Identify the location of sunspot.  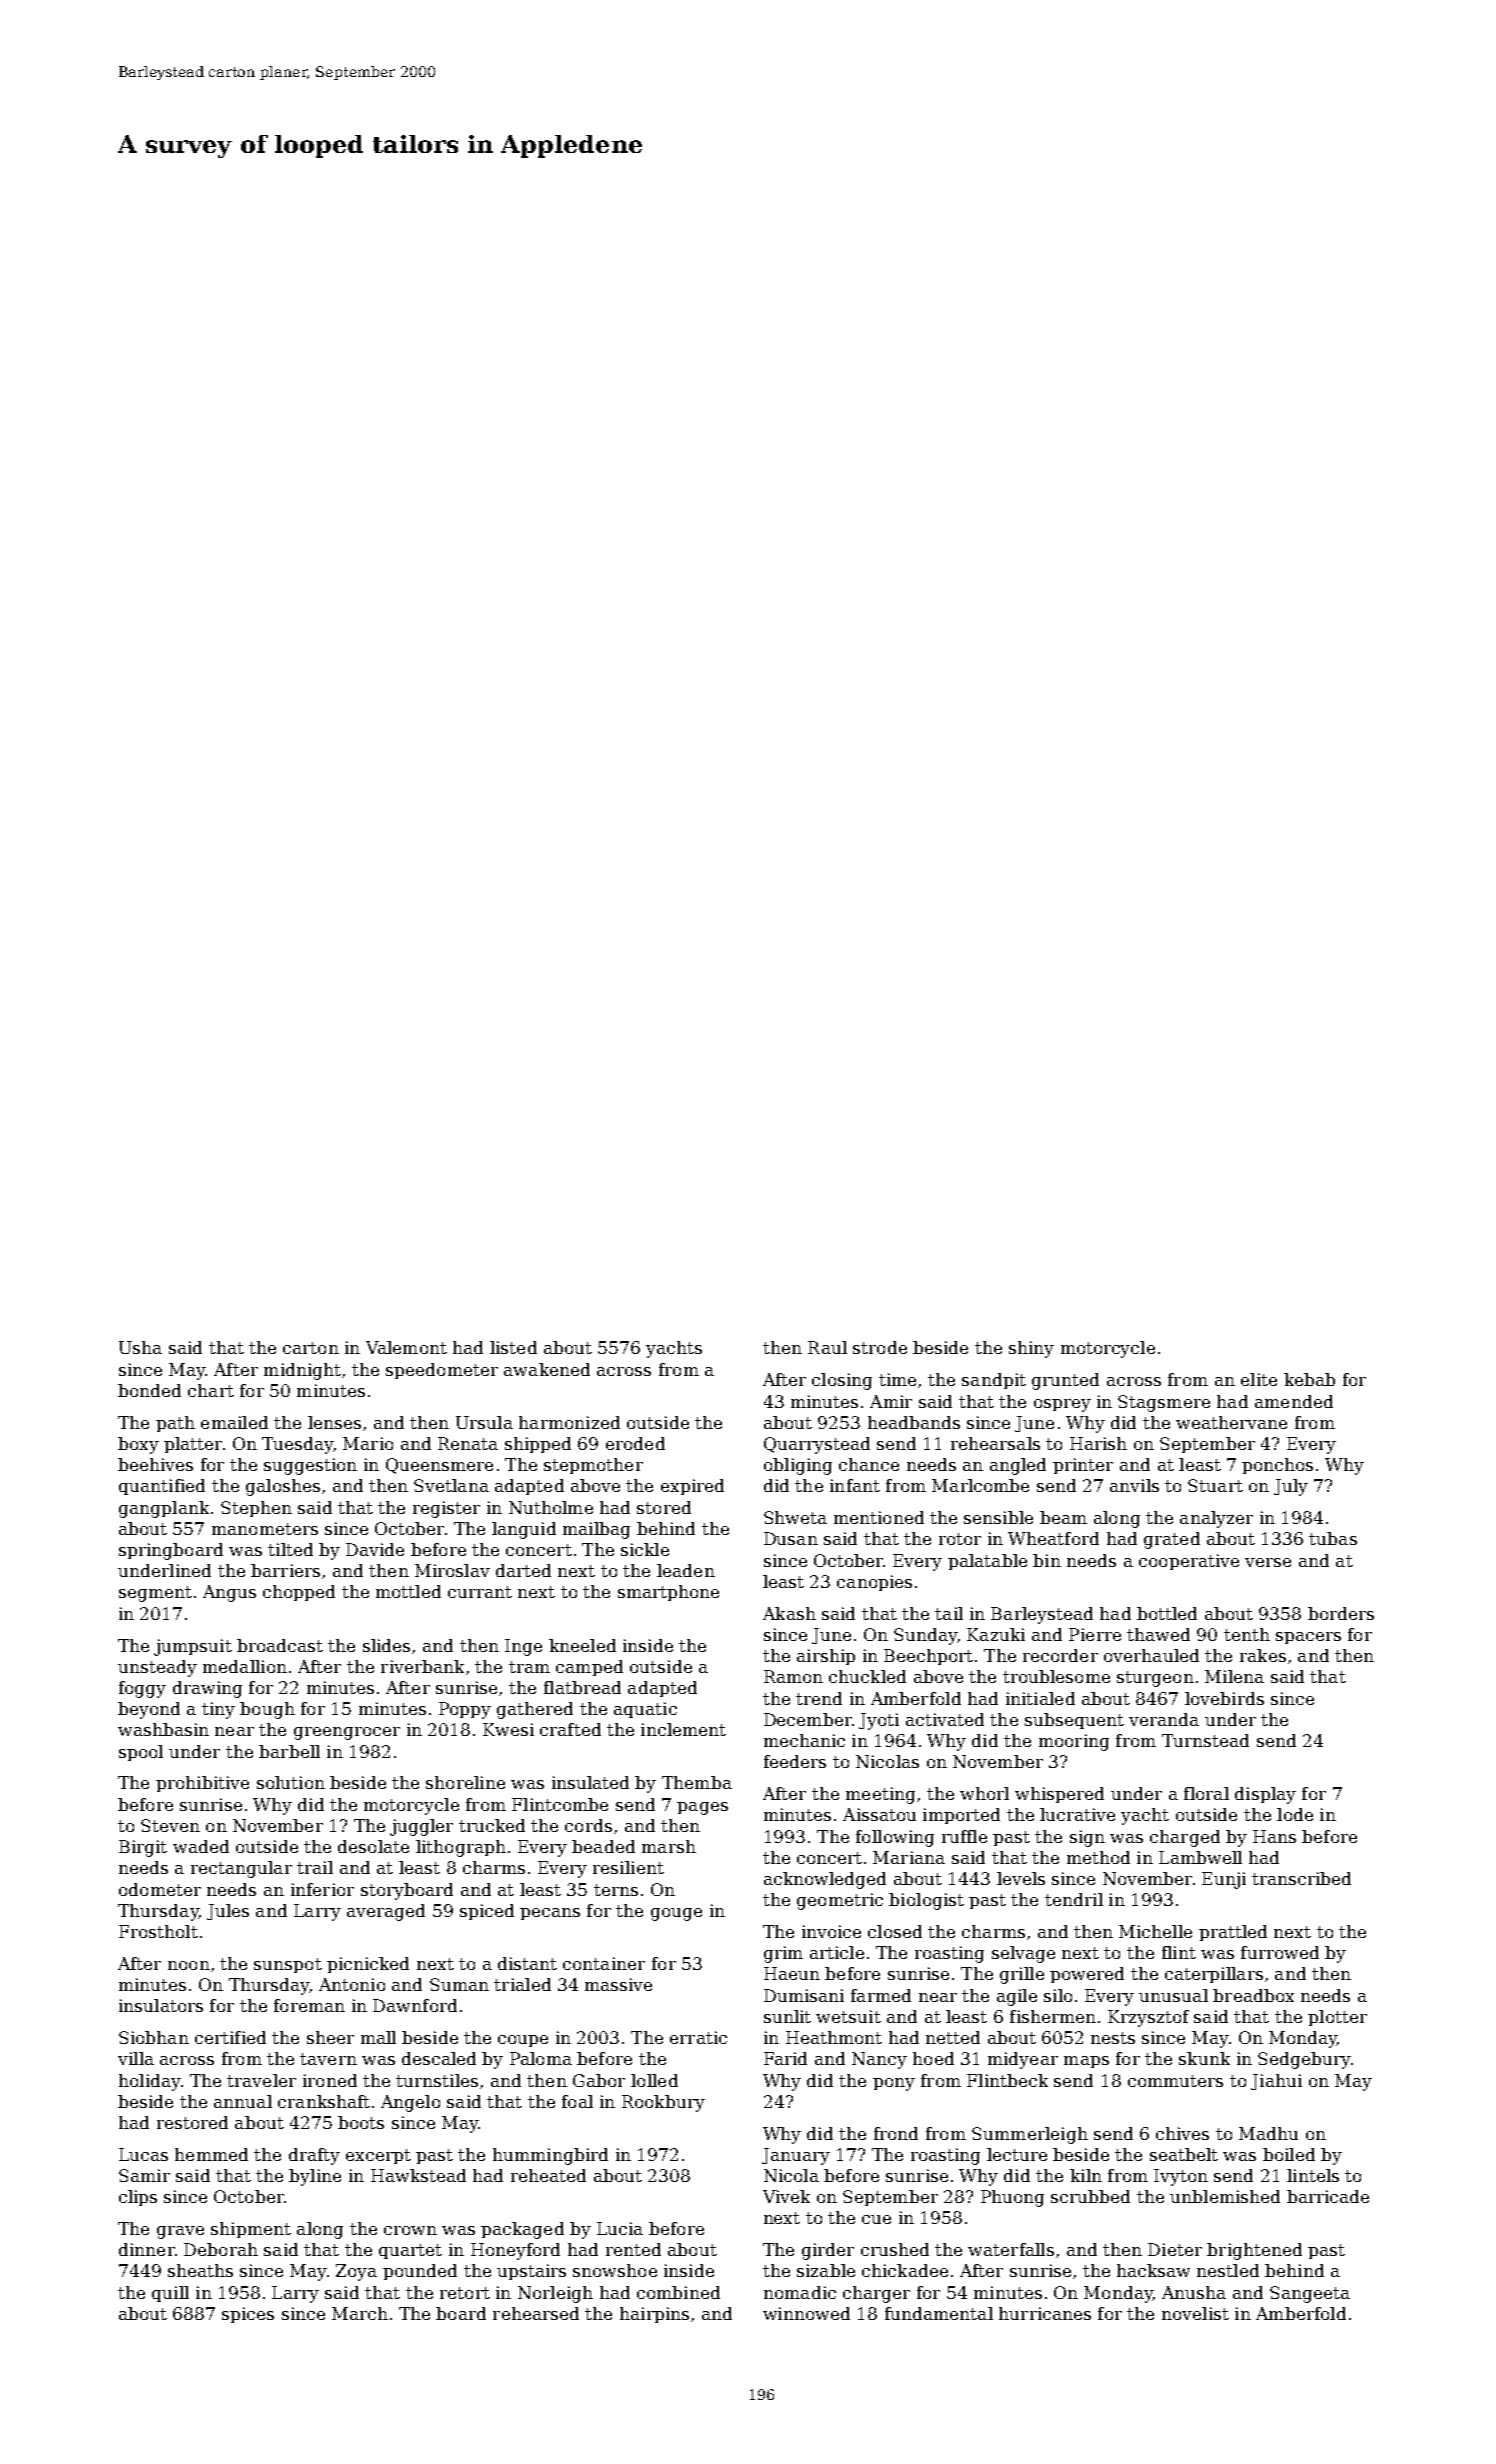
(288, 1965).
